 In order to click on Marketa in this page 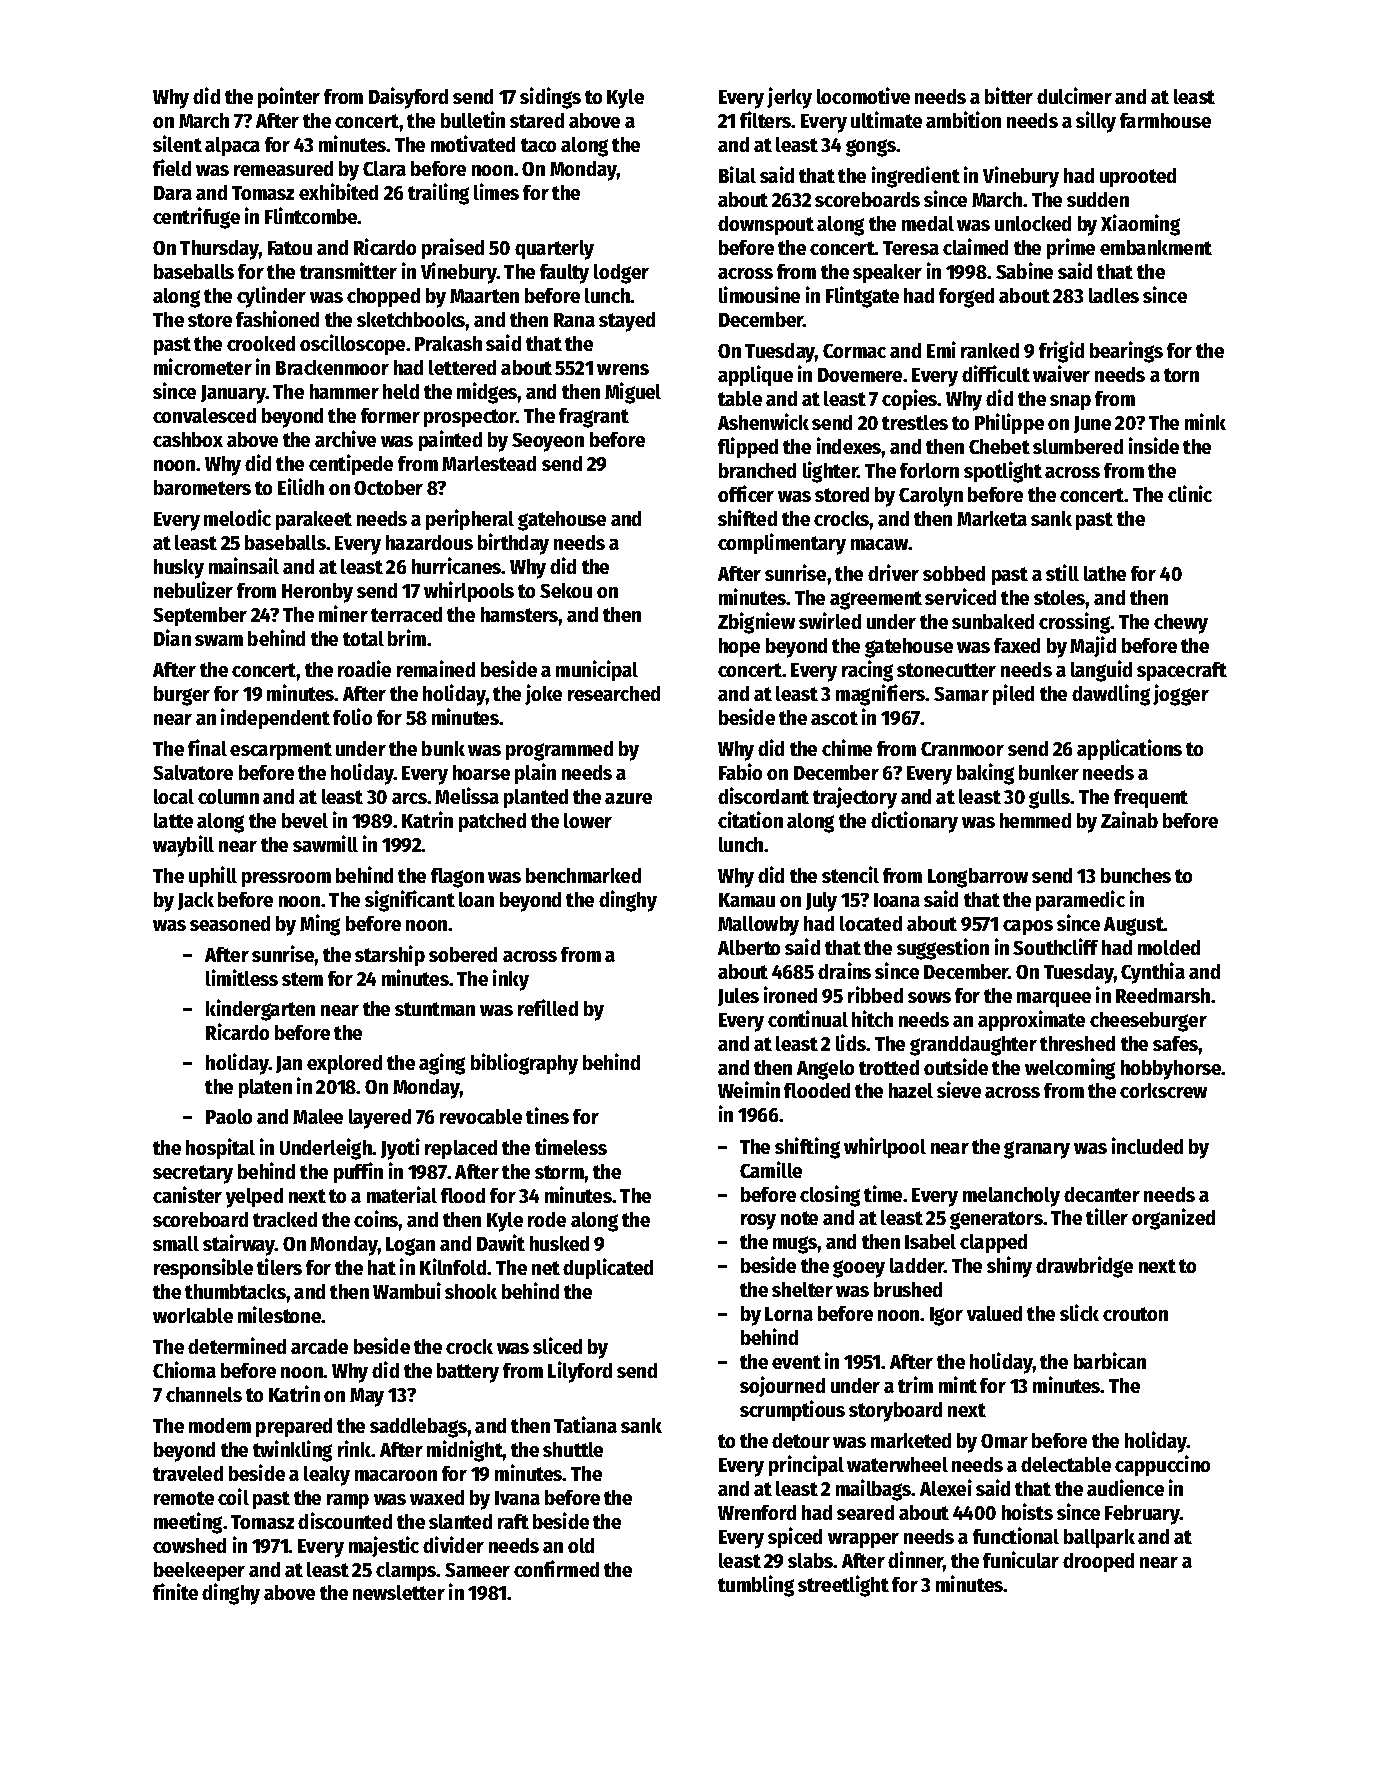, I will do `click(992, 518)`.
